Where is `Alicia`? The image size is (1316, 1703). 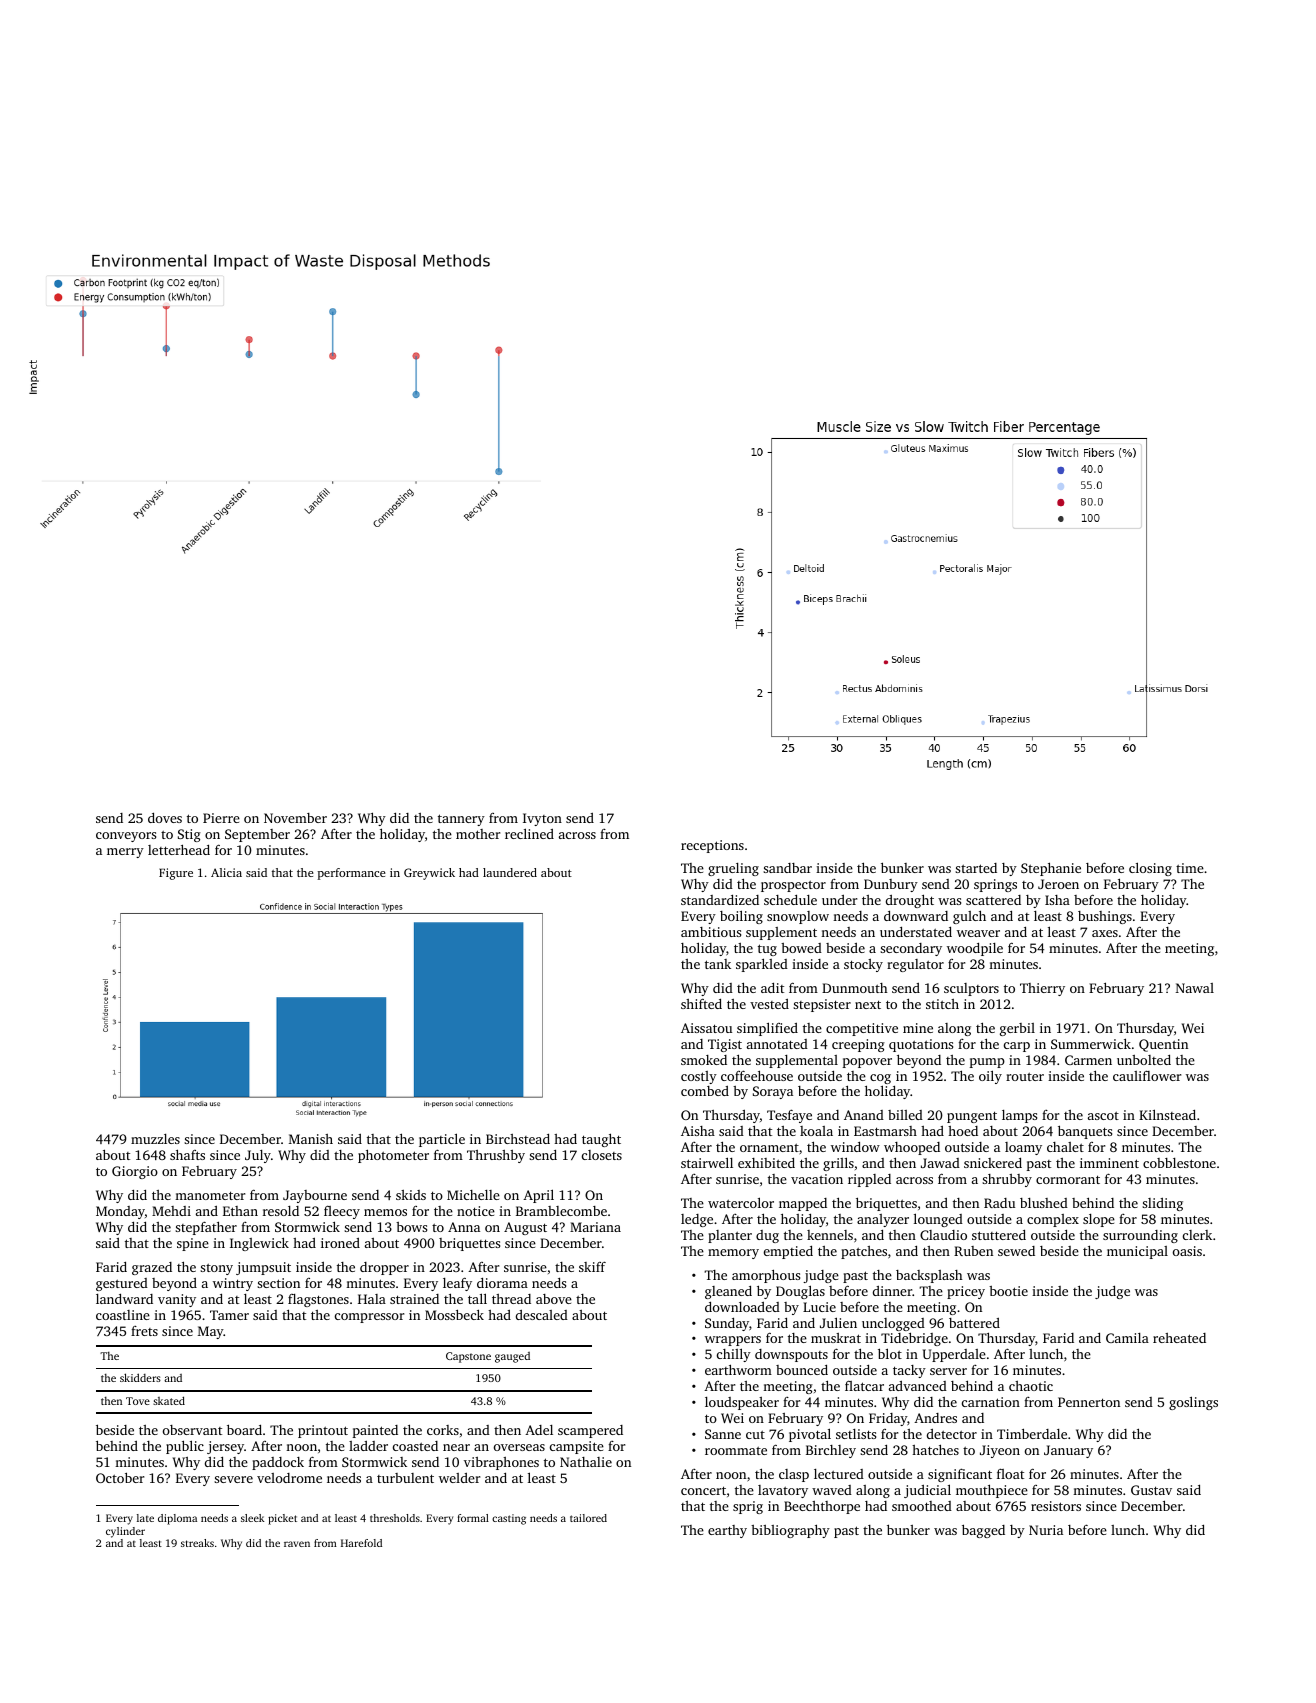 Alicia is located at coordinates (226, 872).
